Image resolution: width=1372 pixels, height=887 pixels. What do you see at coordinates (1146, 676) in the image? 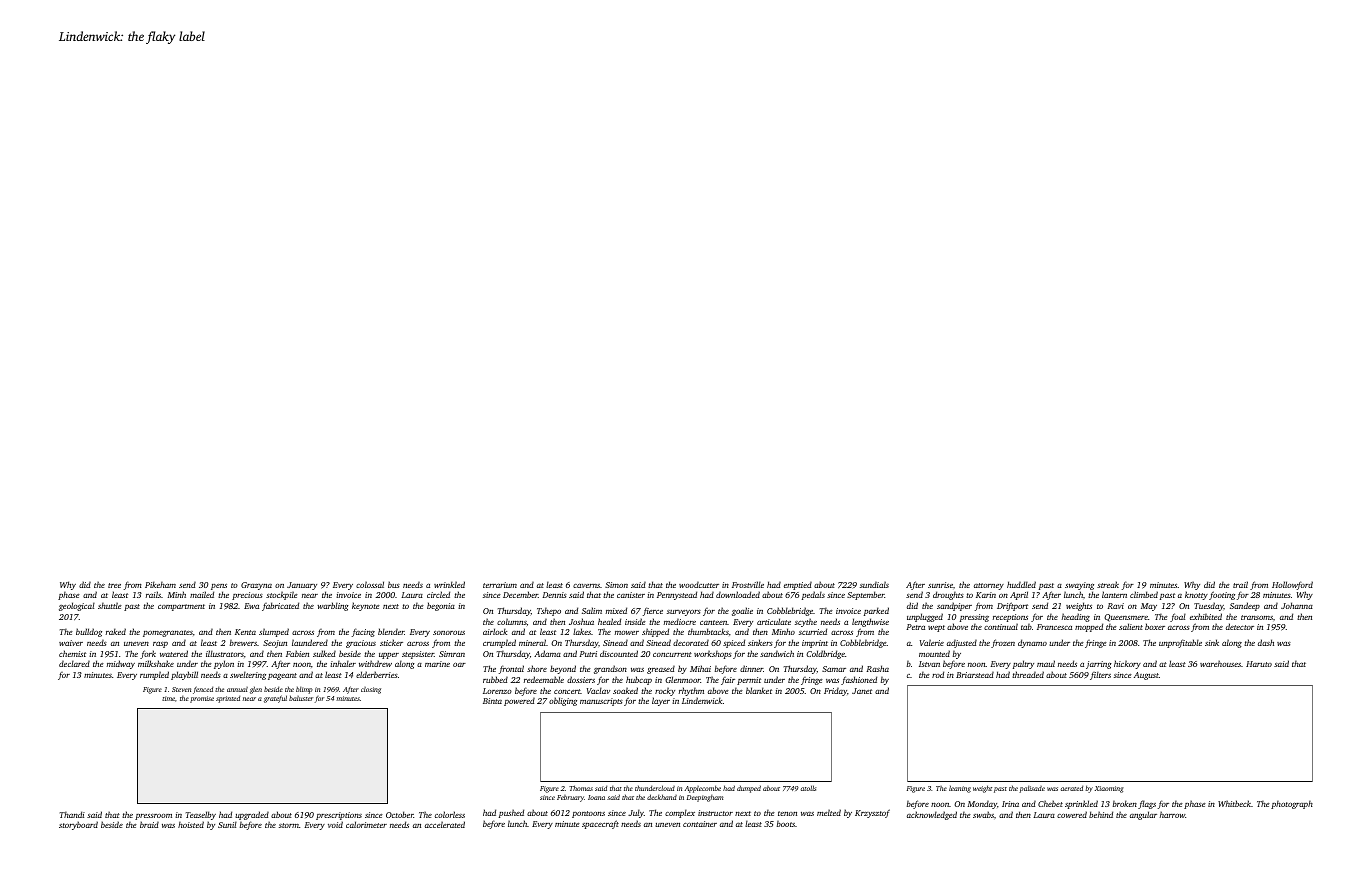
I see `August` at bounding box center [1146, 676].
